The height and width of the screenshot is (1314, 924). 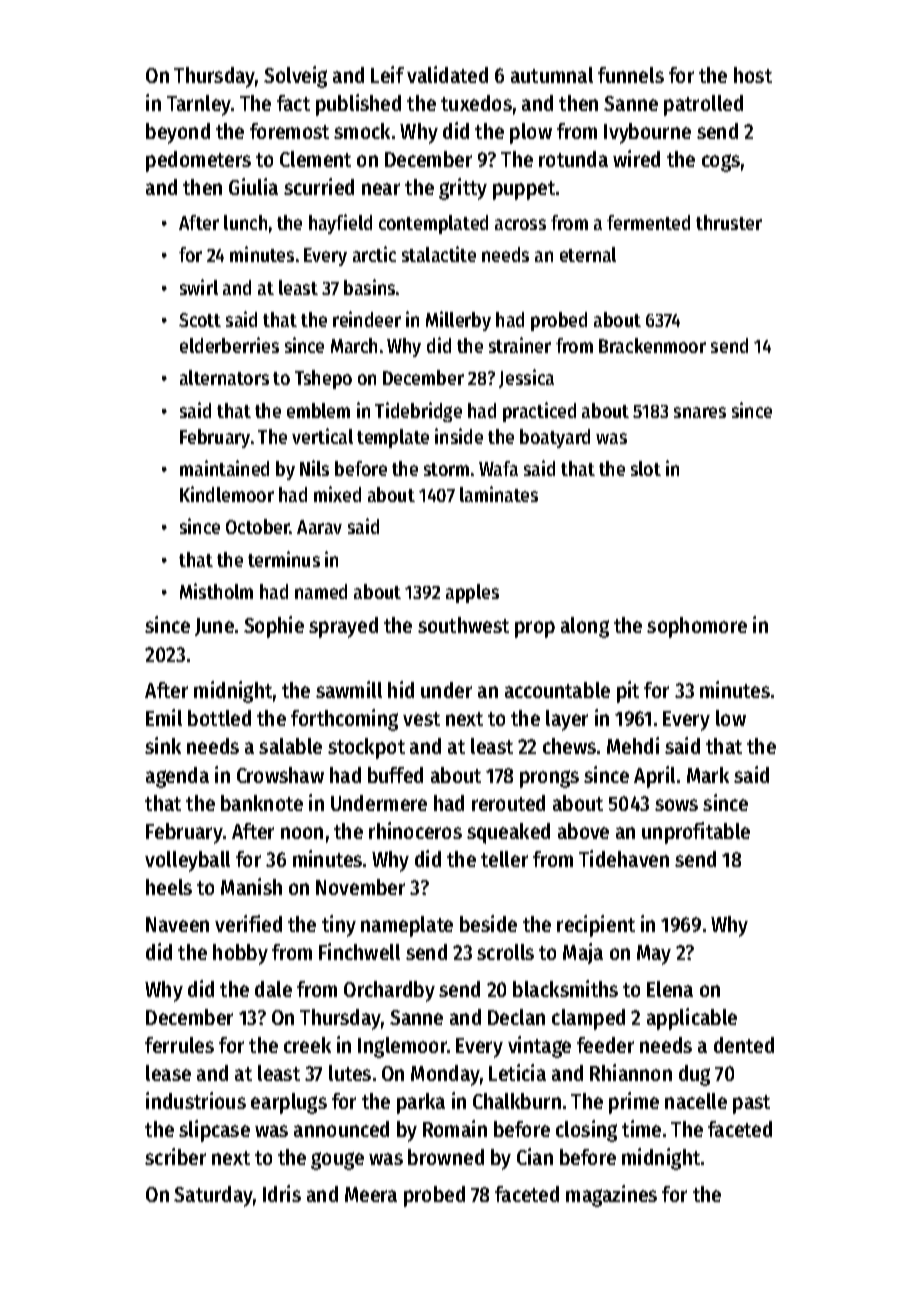 I want to click on rhinoceros, so click(x=415, y=830).
